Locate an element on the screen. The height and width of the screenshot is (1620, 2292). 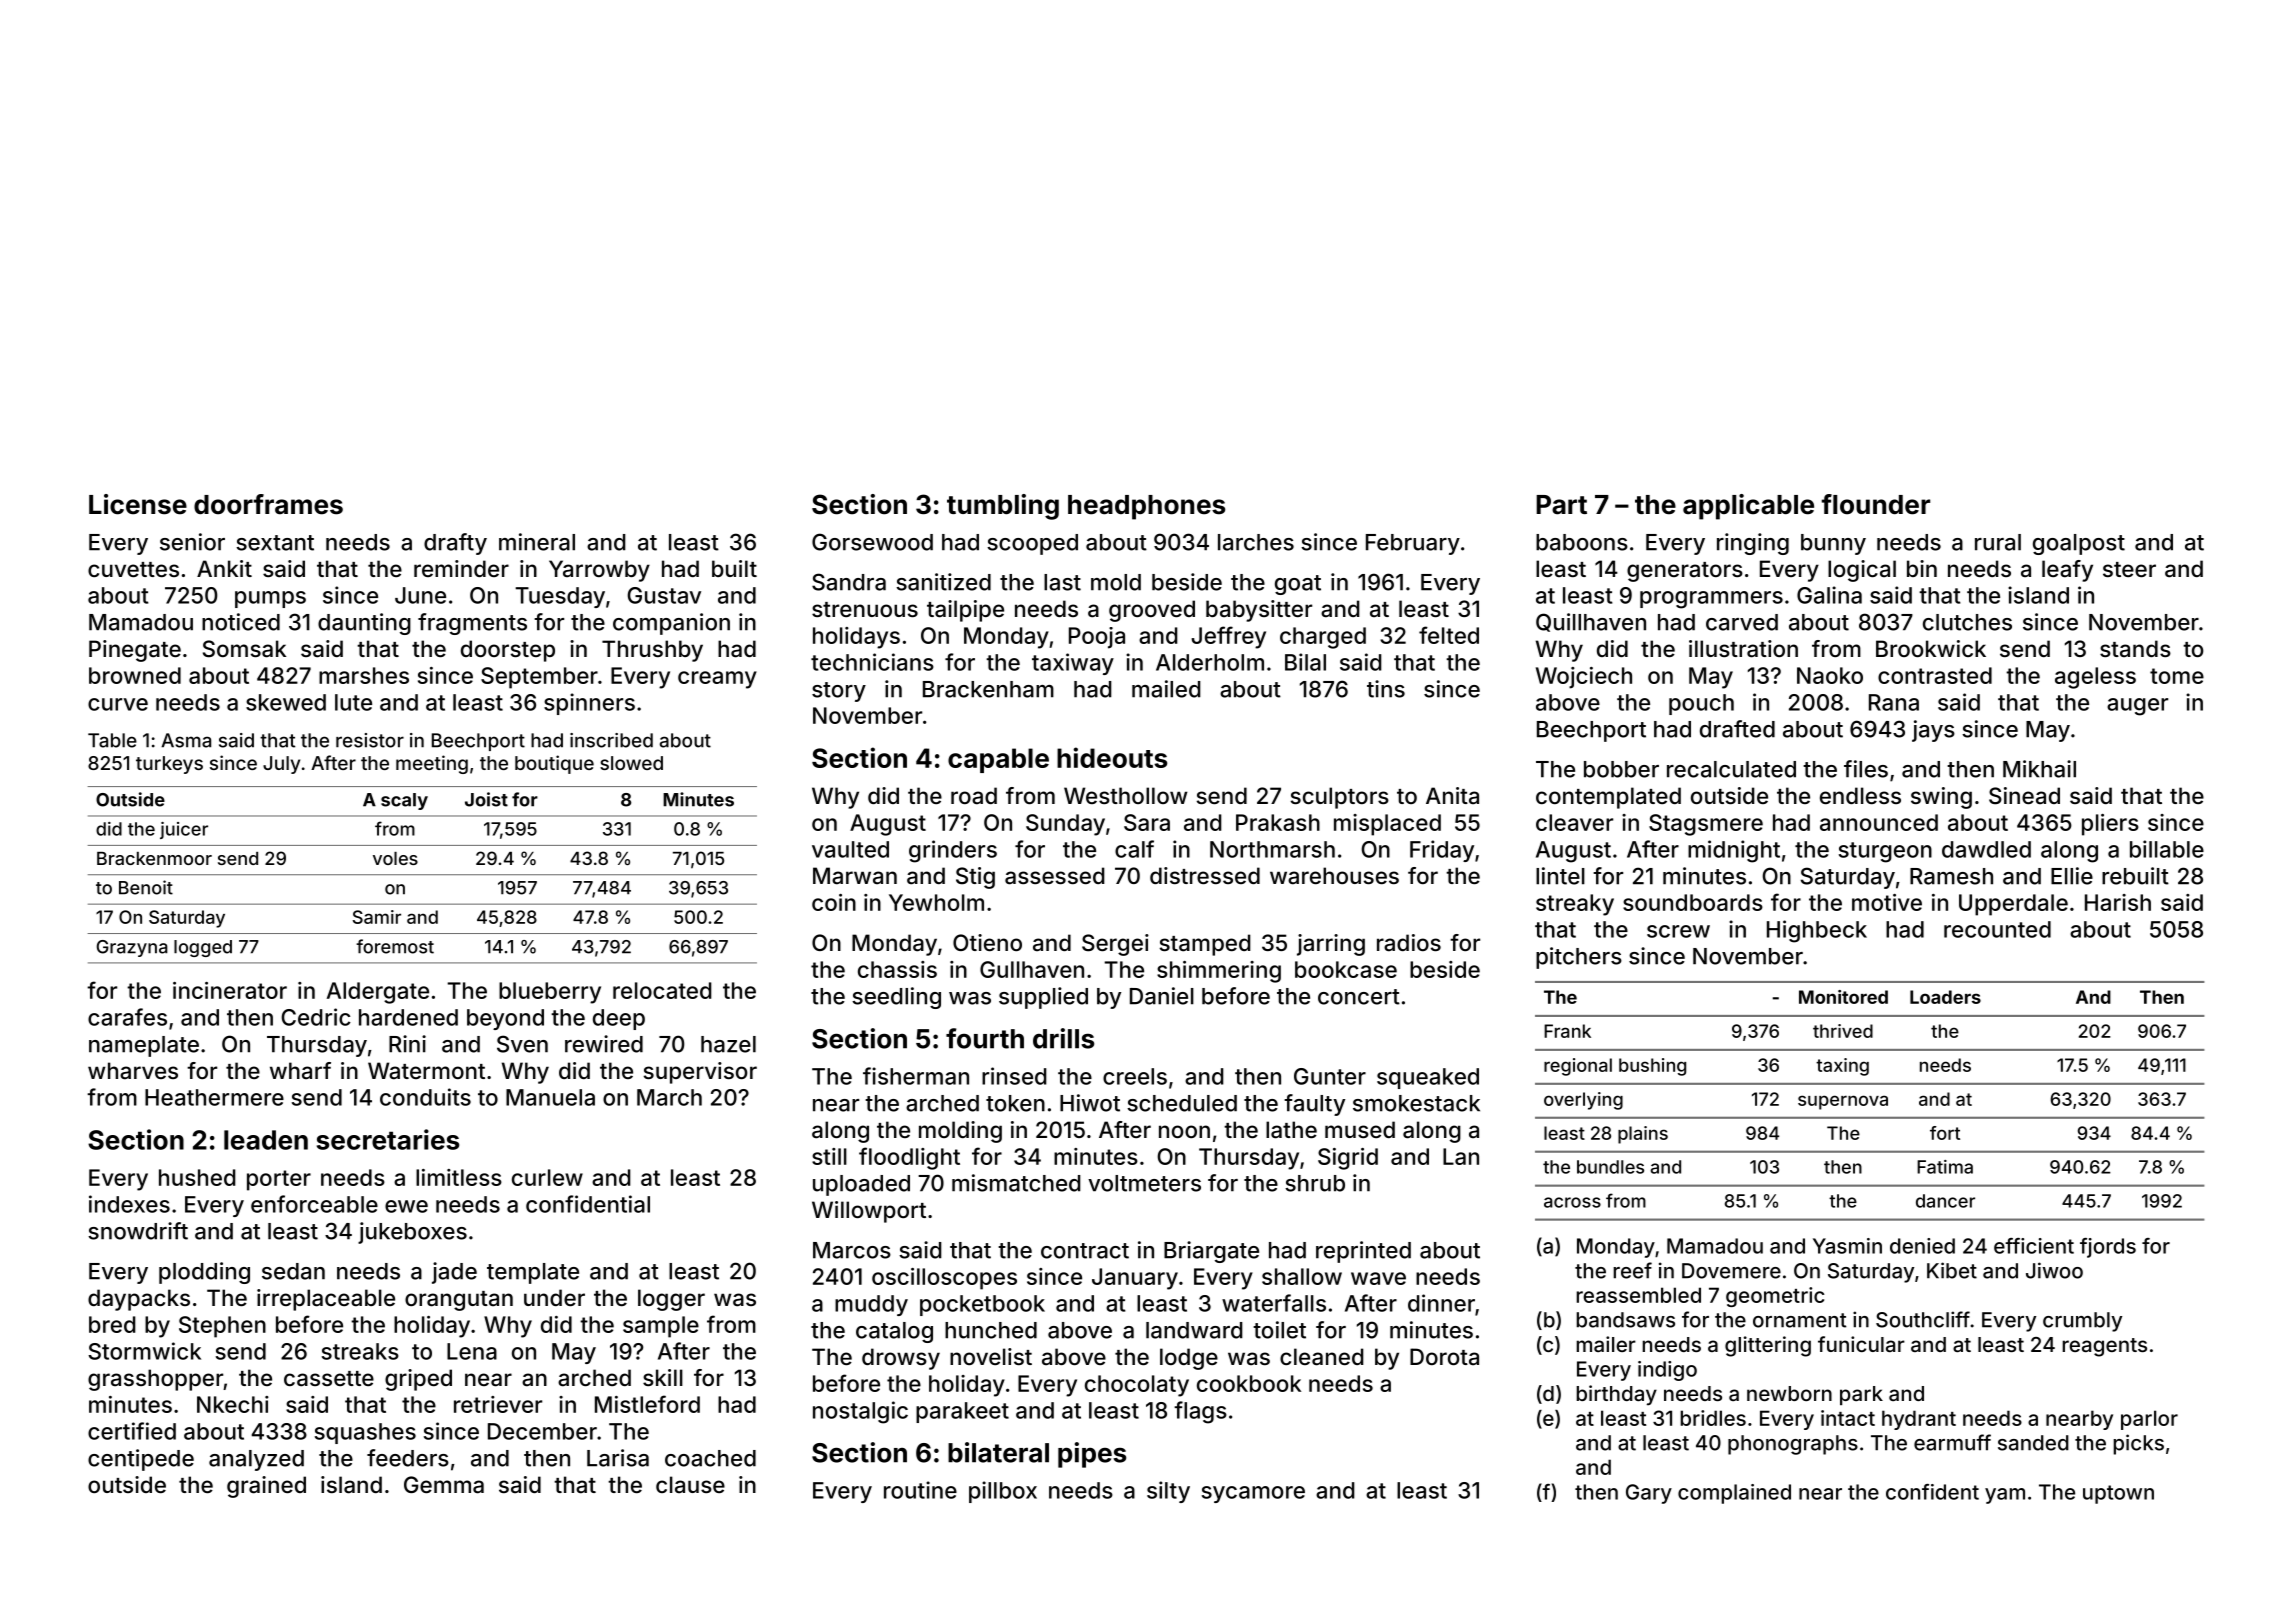
concert is located at coordinates (1359, 997).
